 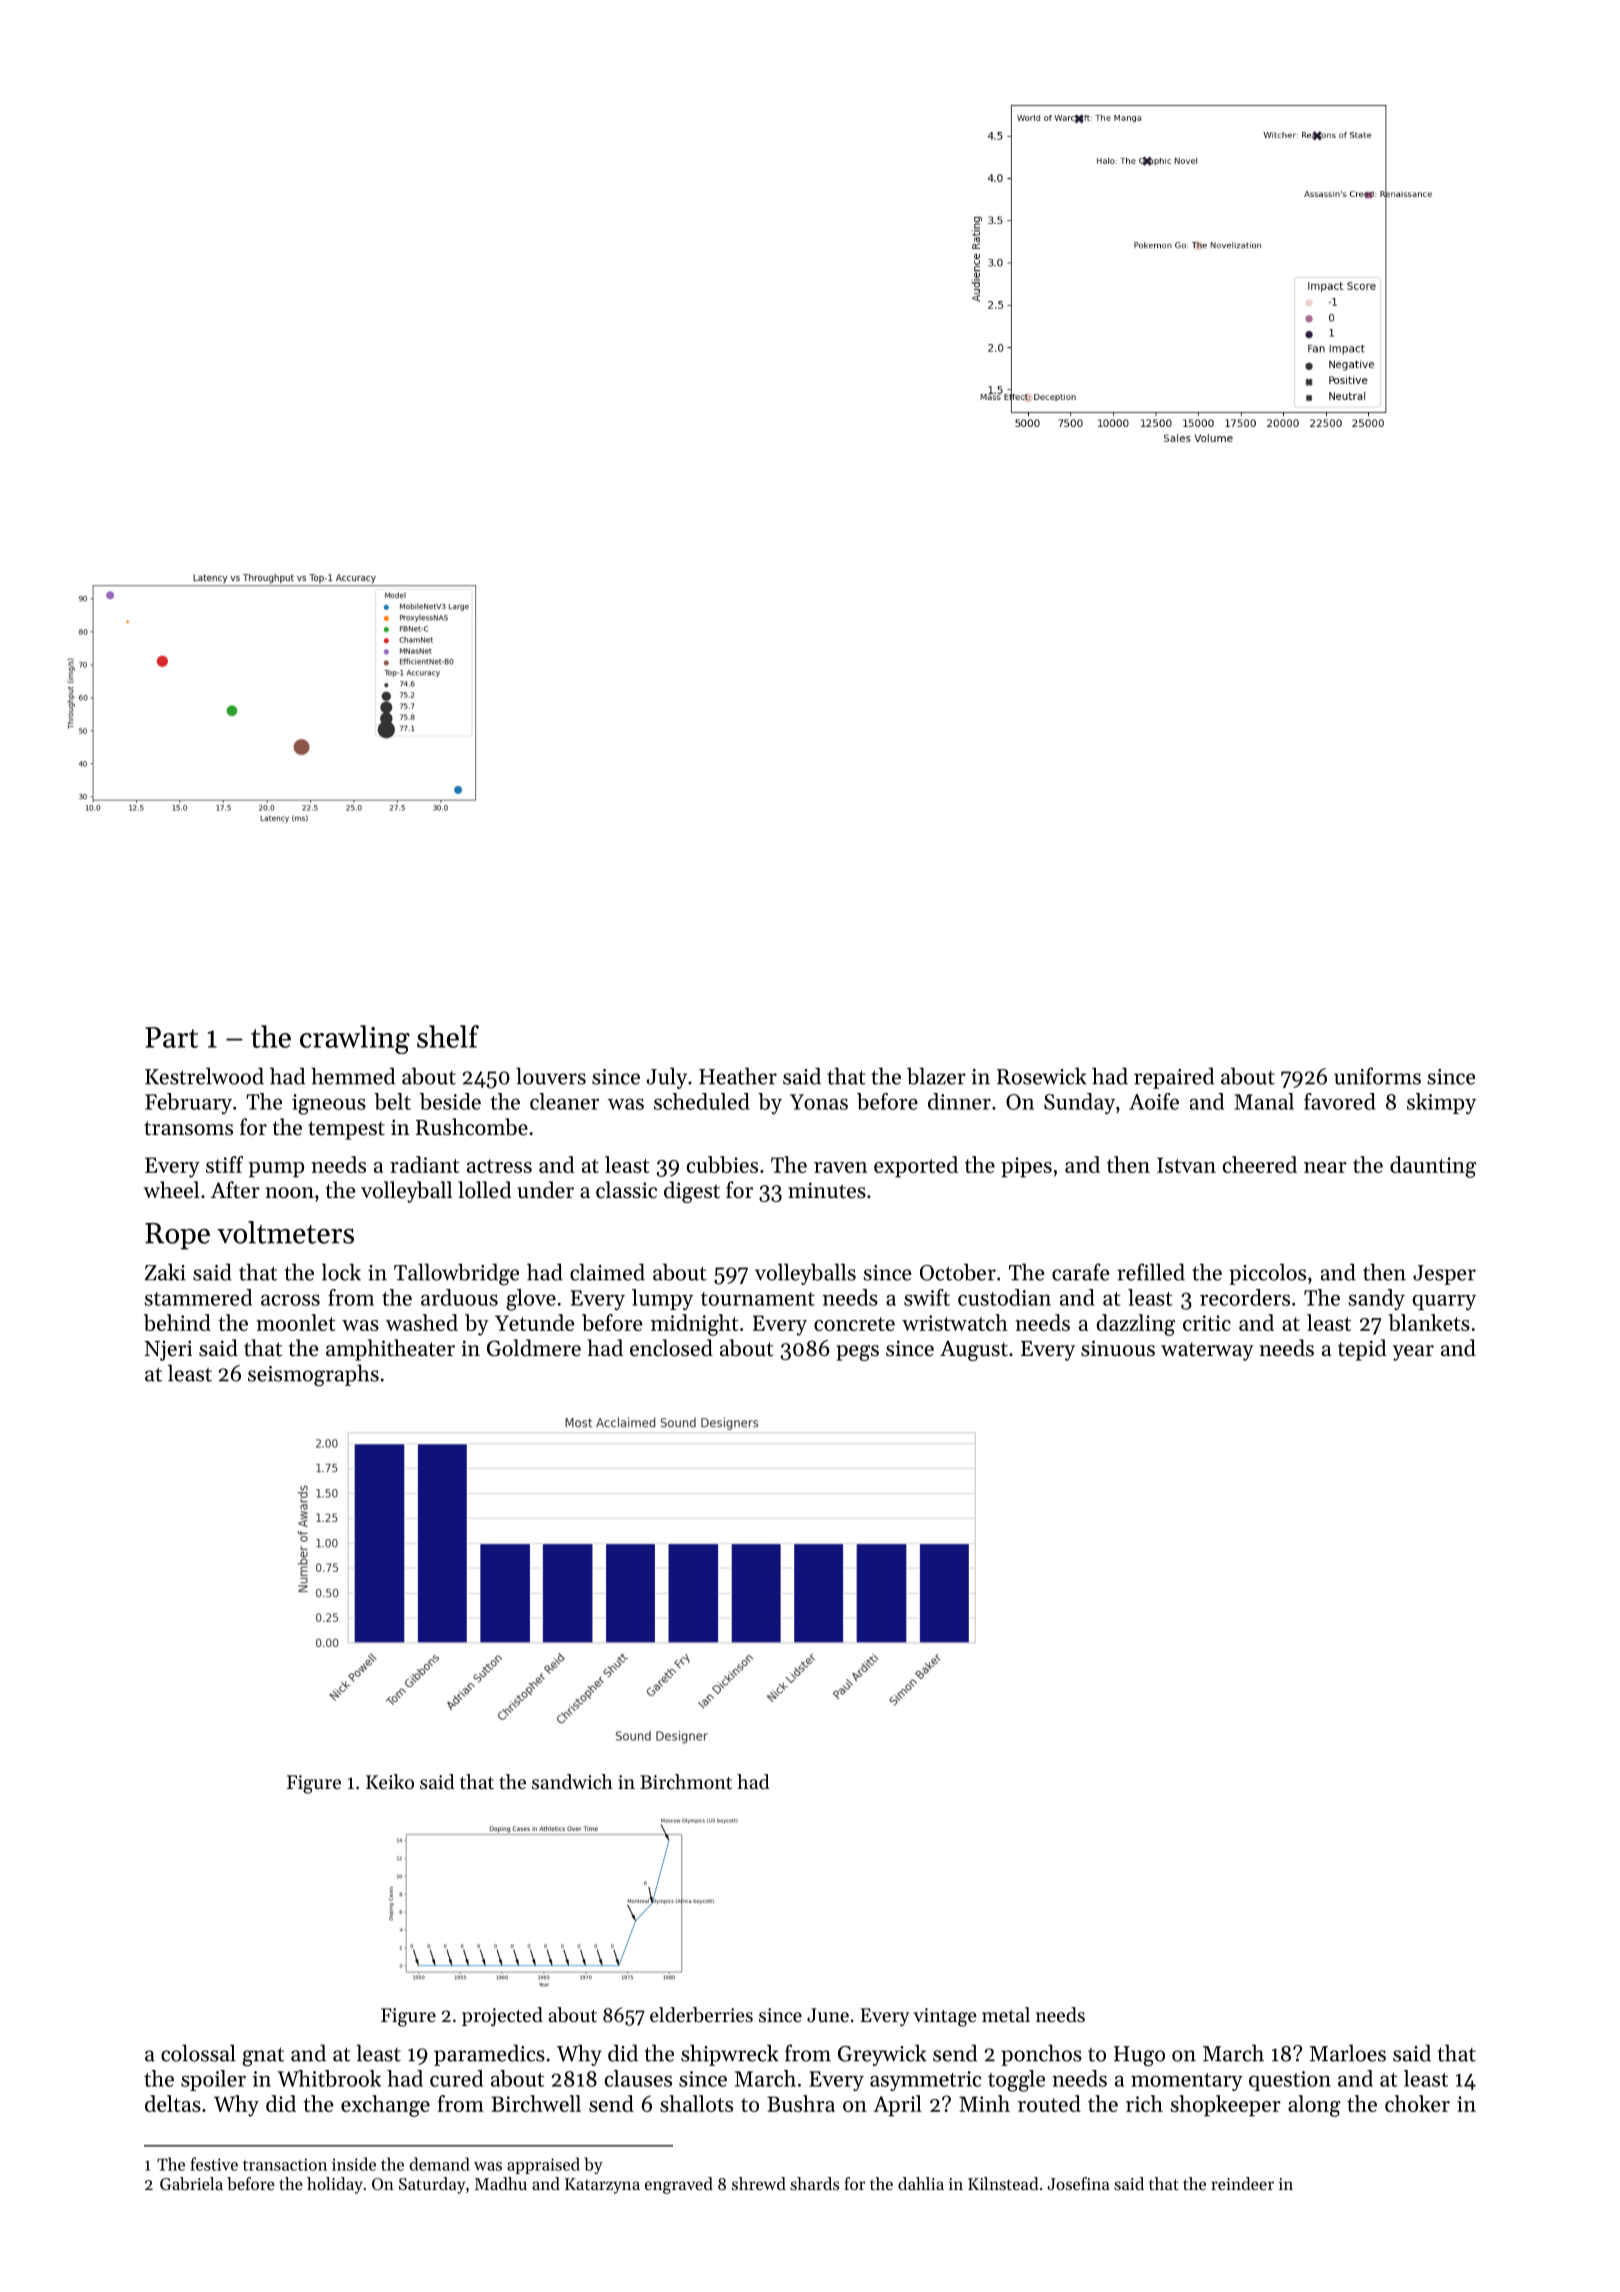 What do you see at coordinates (857, 1353) in the document?
I see `pegs` at bounding box center [857, 1353].
